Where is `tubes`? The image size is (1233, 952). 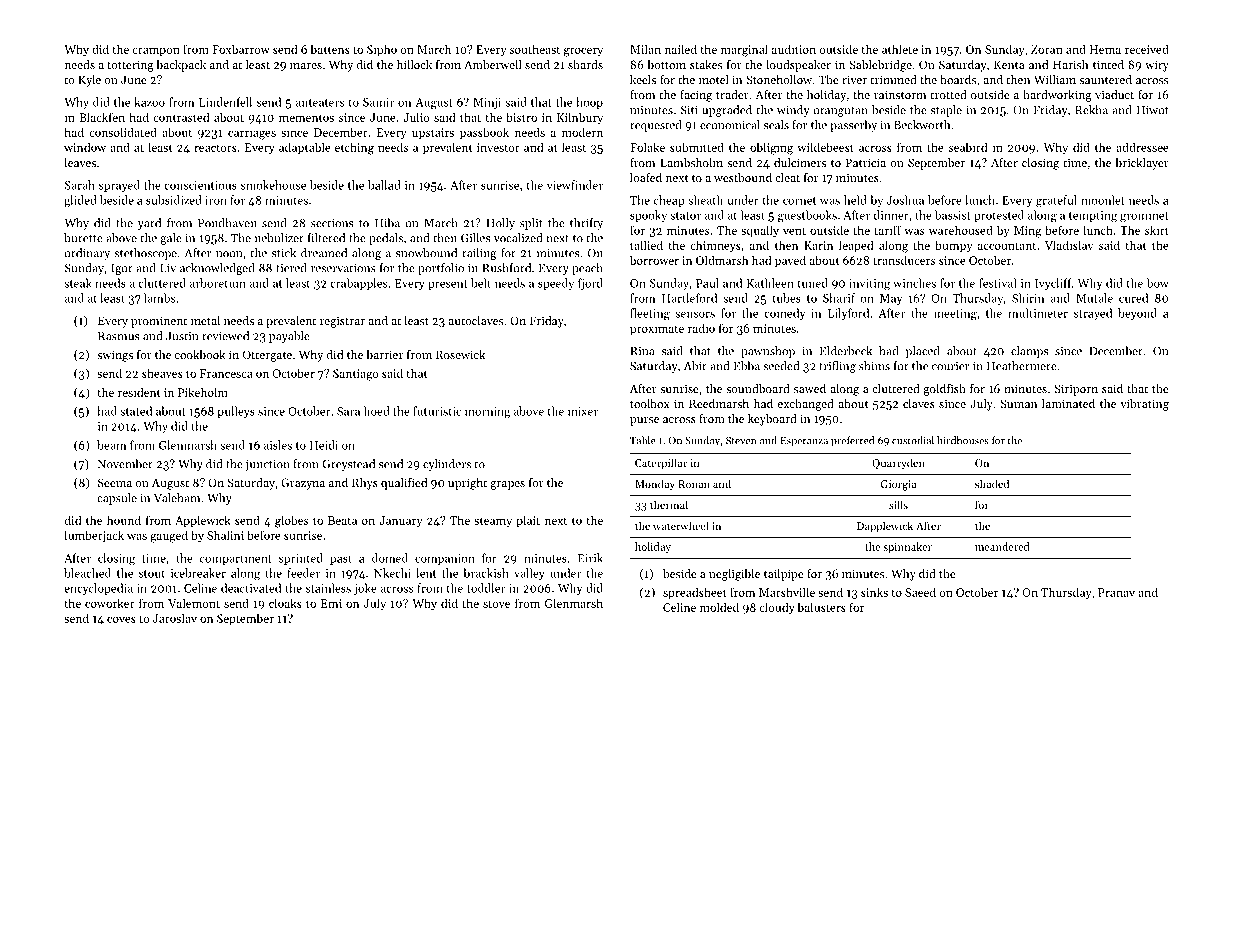
tubes is located at coordinates (787, 298).
